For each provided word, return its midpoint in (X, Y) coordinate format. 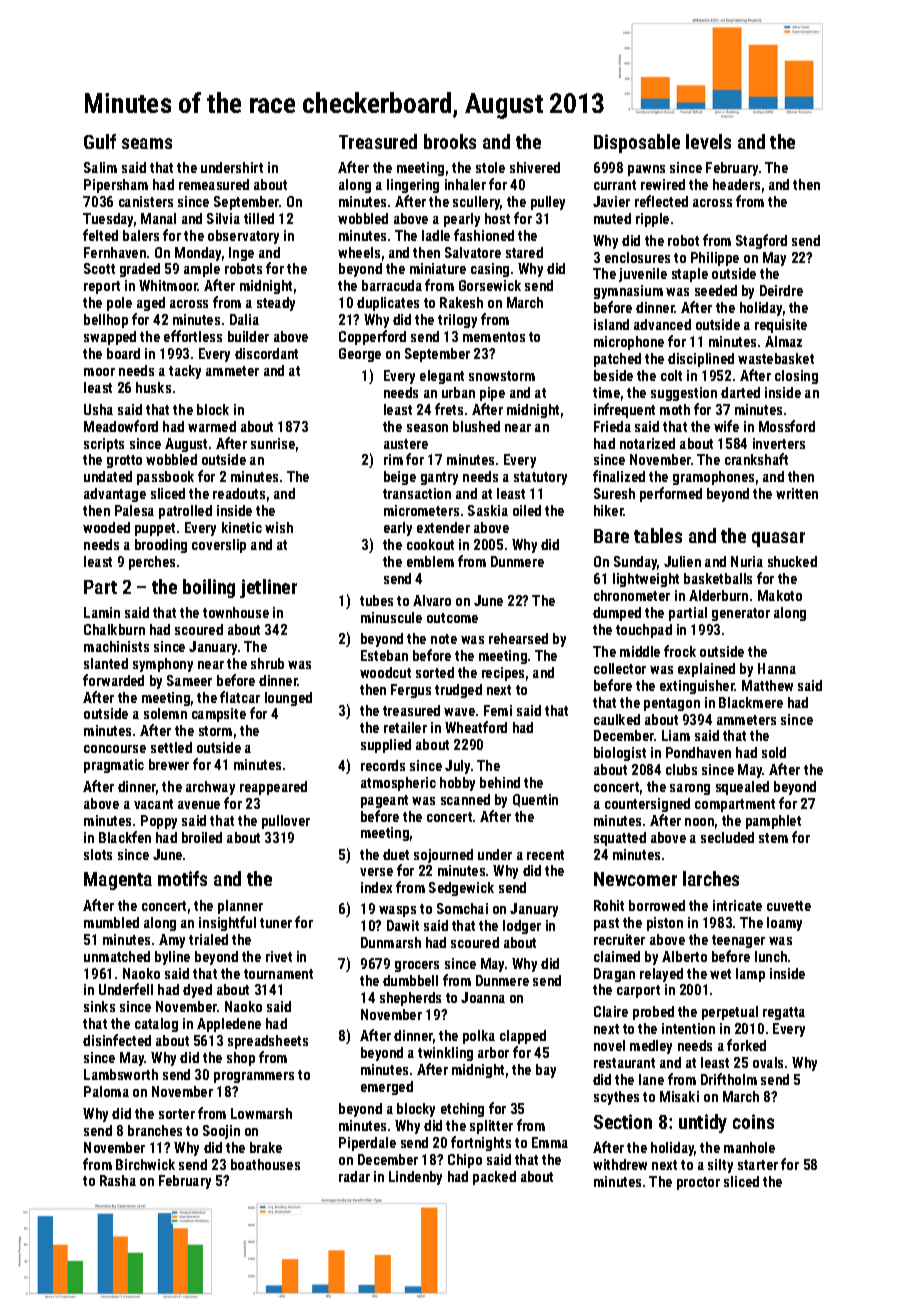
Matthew (767, 685)
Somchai (462, 908)
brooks (450, 141)
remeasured (214, 184)
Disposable (637, 143)
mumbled (111, 922)
